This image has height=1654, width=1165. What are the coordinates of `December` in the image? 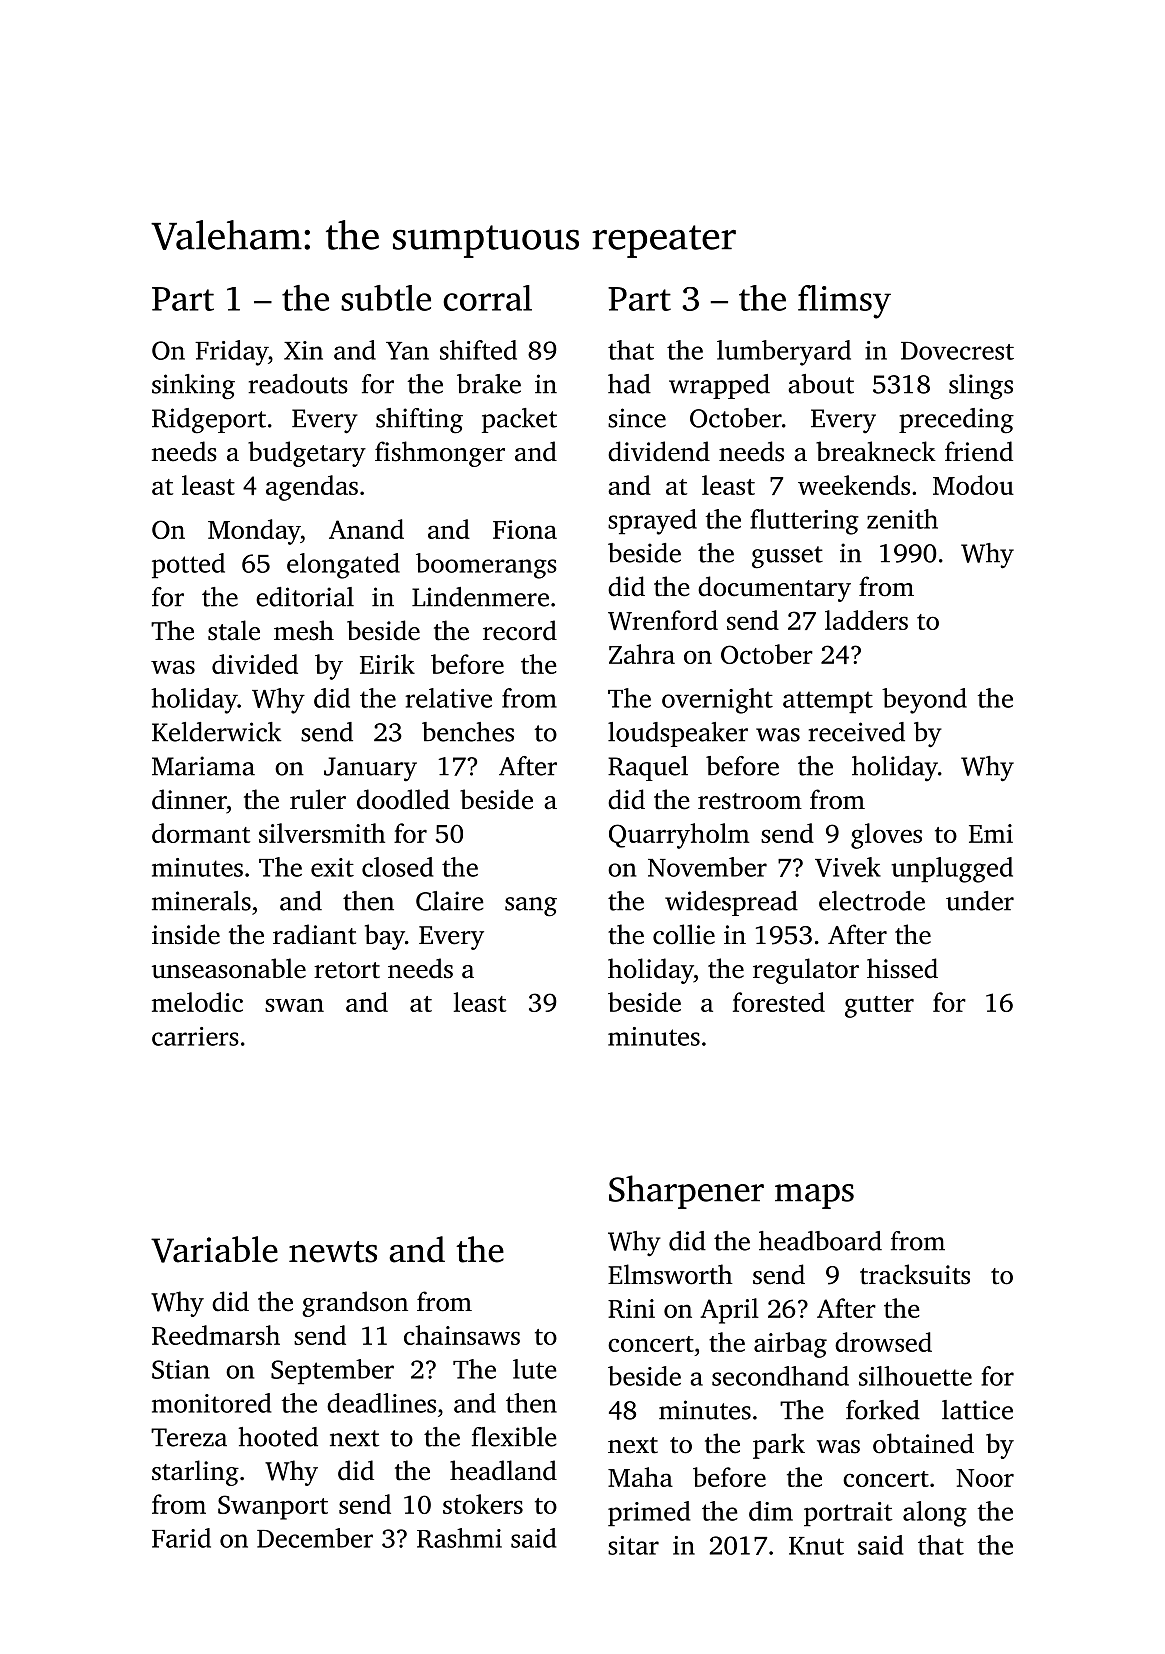 It's located at (315, 1538).
